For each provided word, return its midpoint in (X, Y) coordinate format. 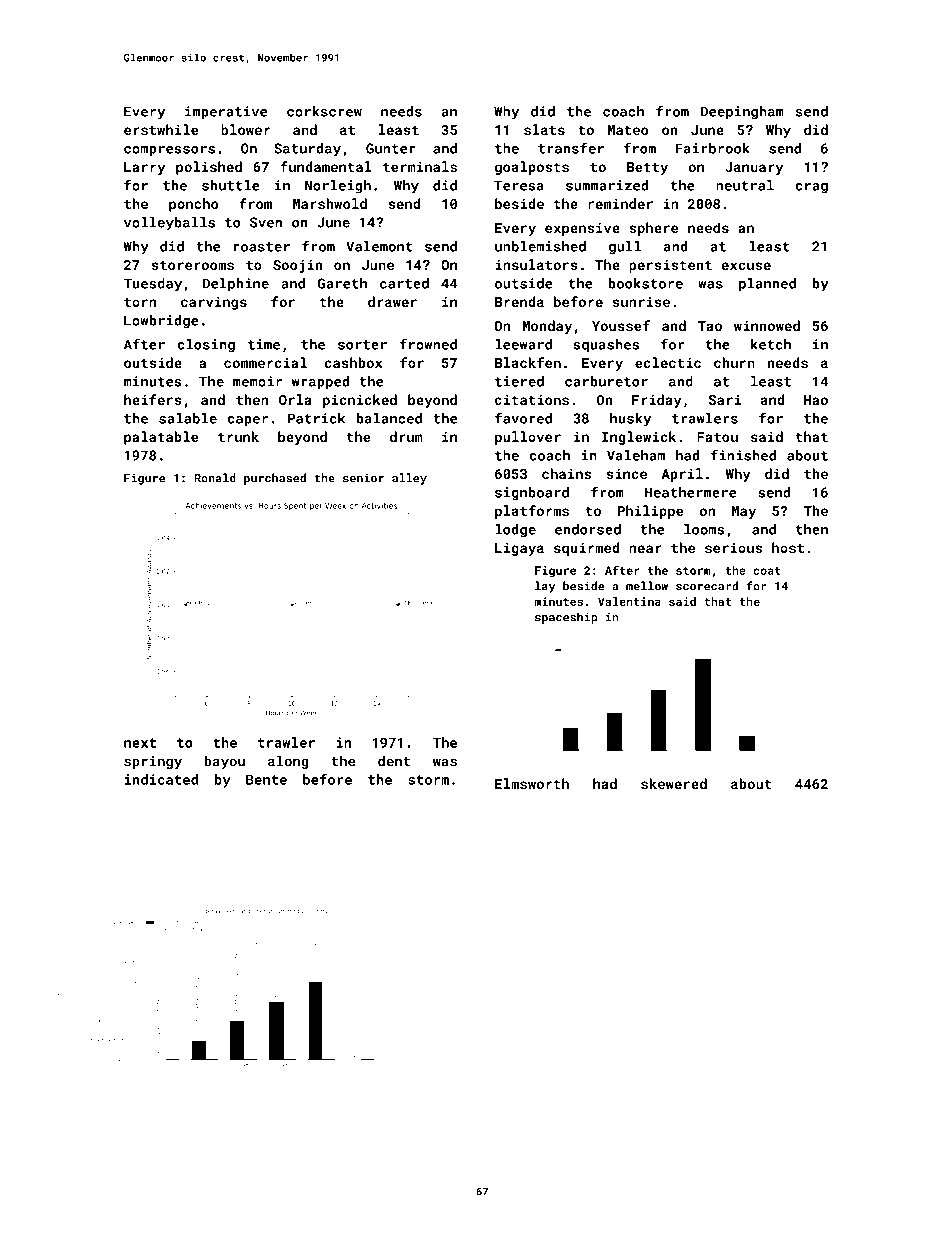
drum (406, 436)
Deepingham (742, 113)
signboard (532, 494)
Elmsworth (532, 783)
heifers (153, 399)
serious (733, 548)
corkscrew (324, 111)
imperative (226, 113)
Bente (266, 779)
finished (743, 455)
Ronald (215, 478)
